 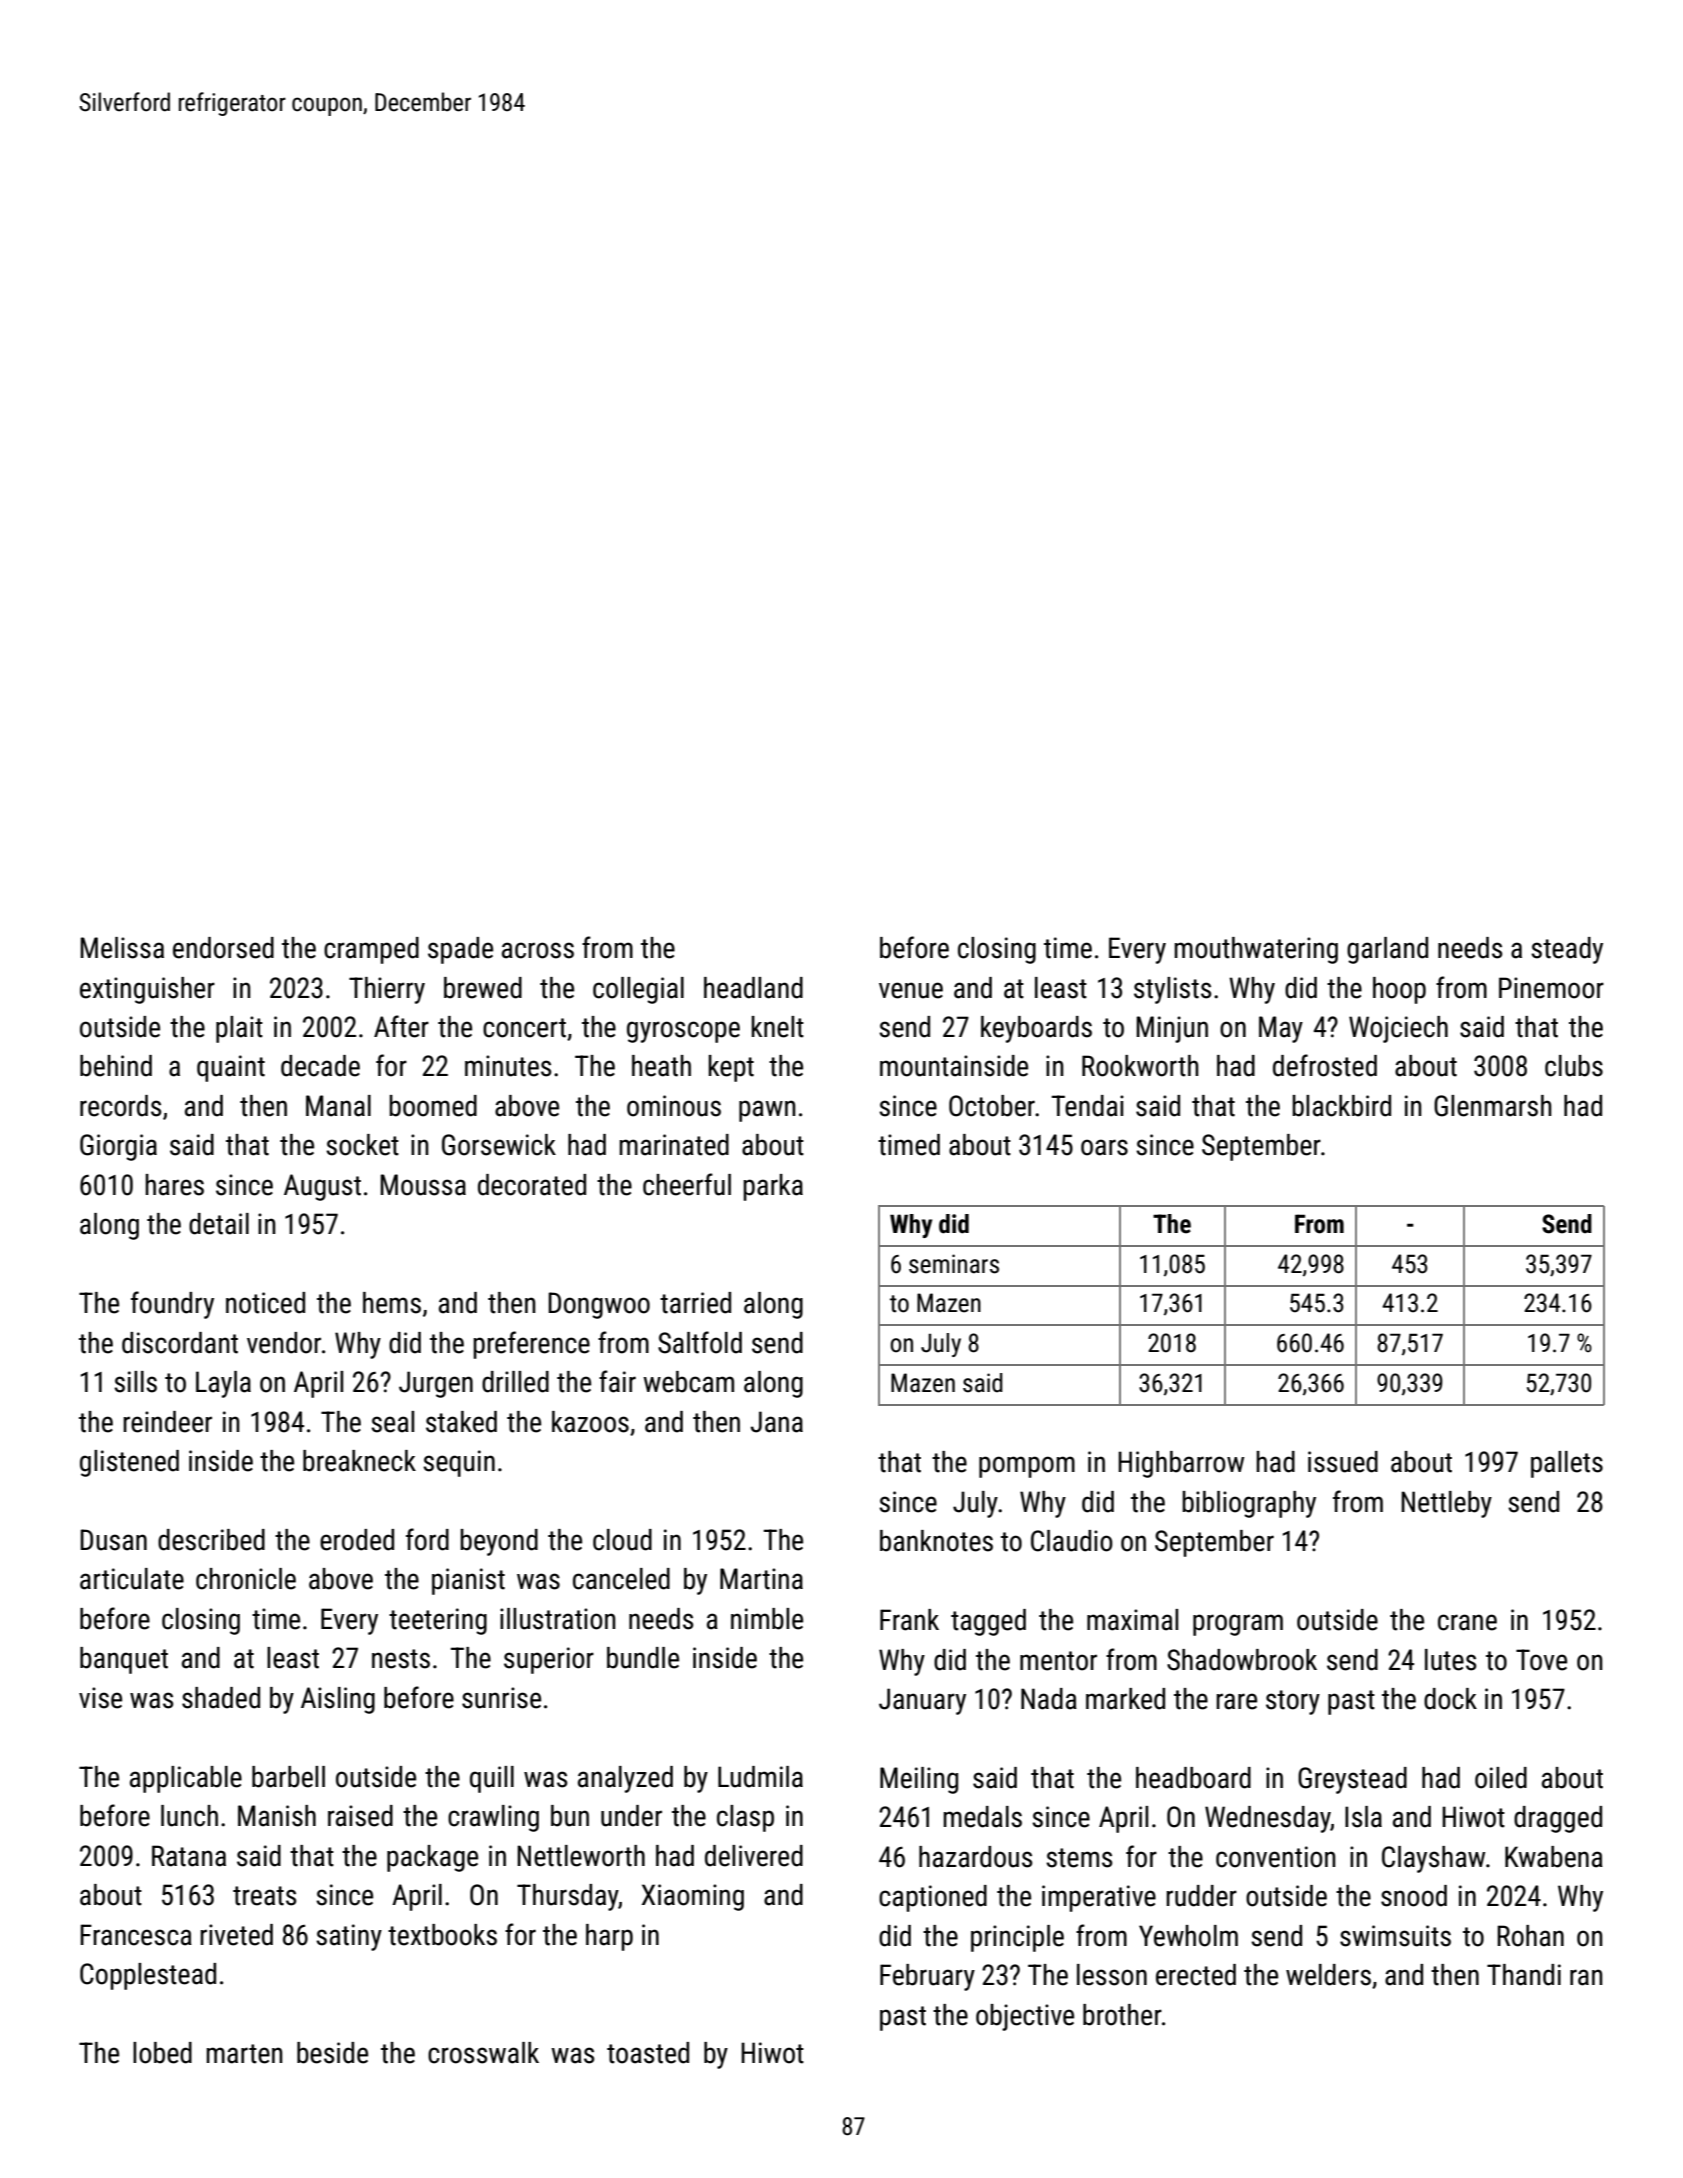 I want to click on across, so click(x=538, y=950).
